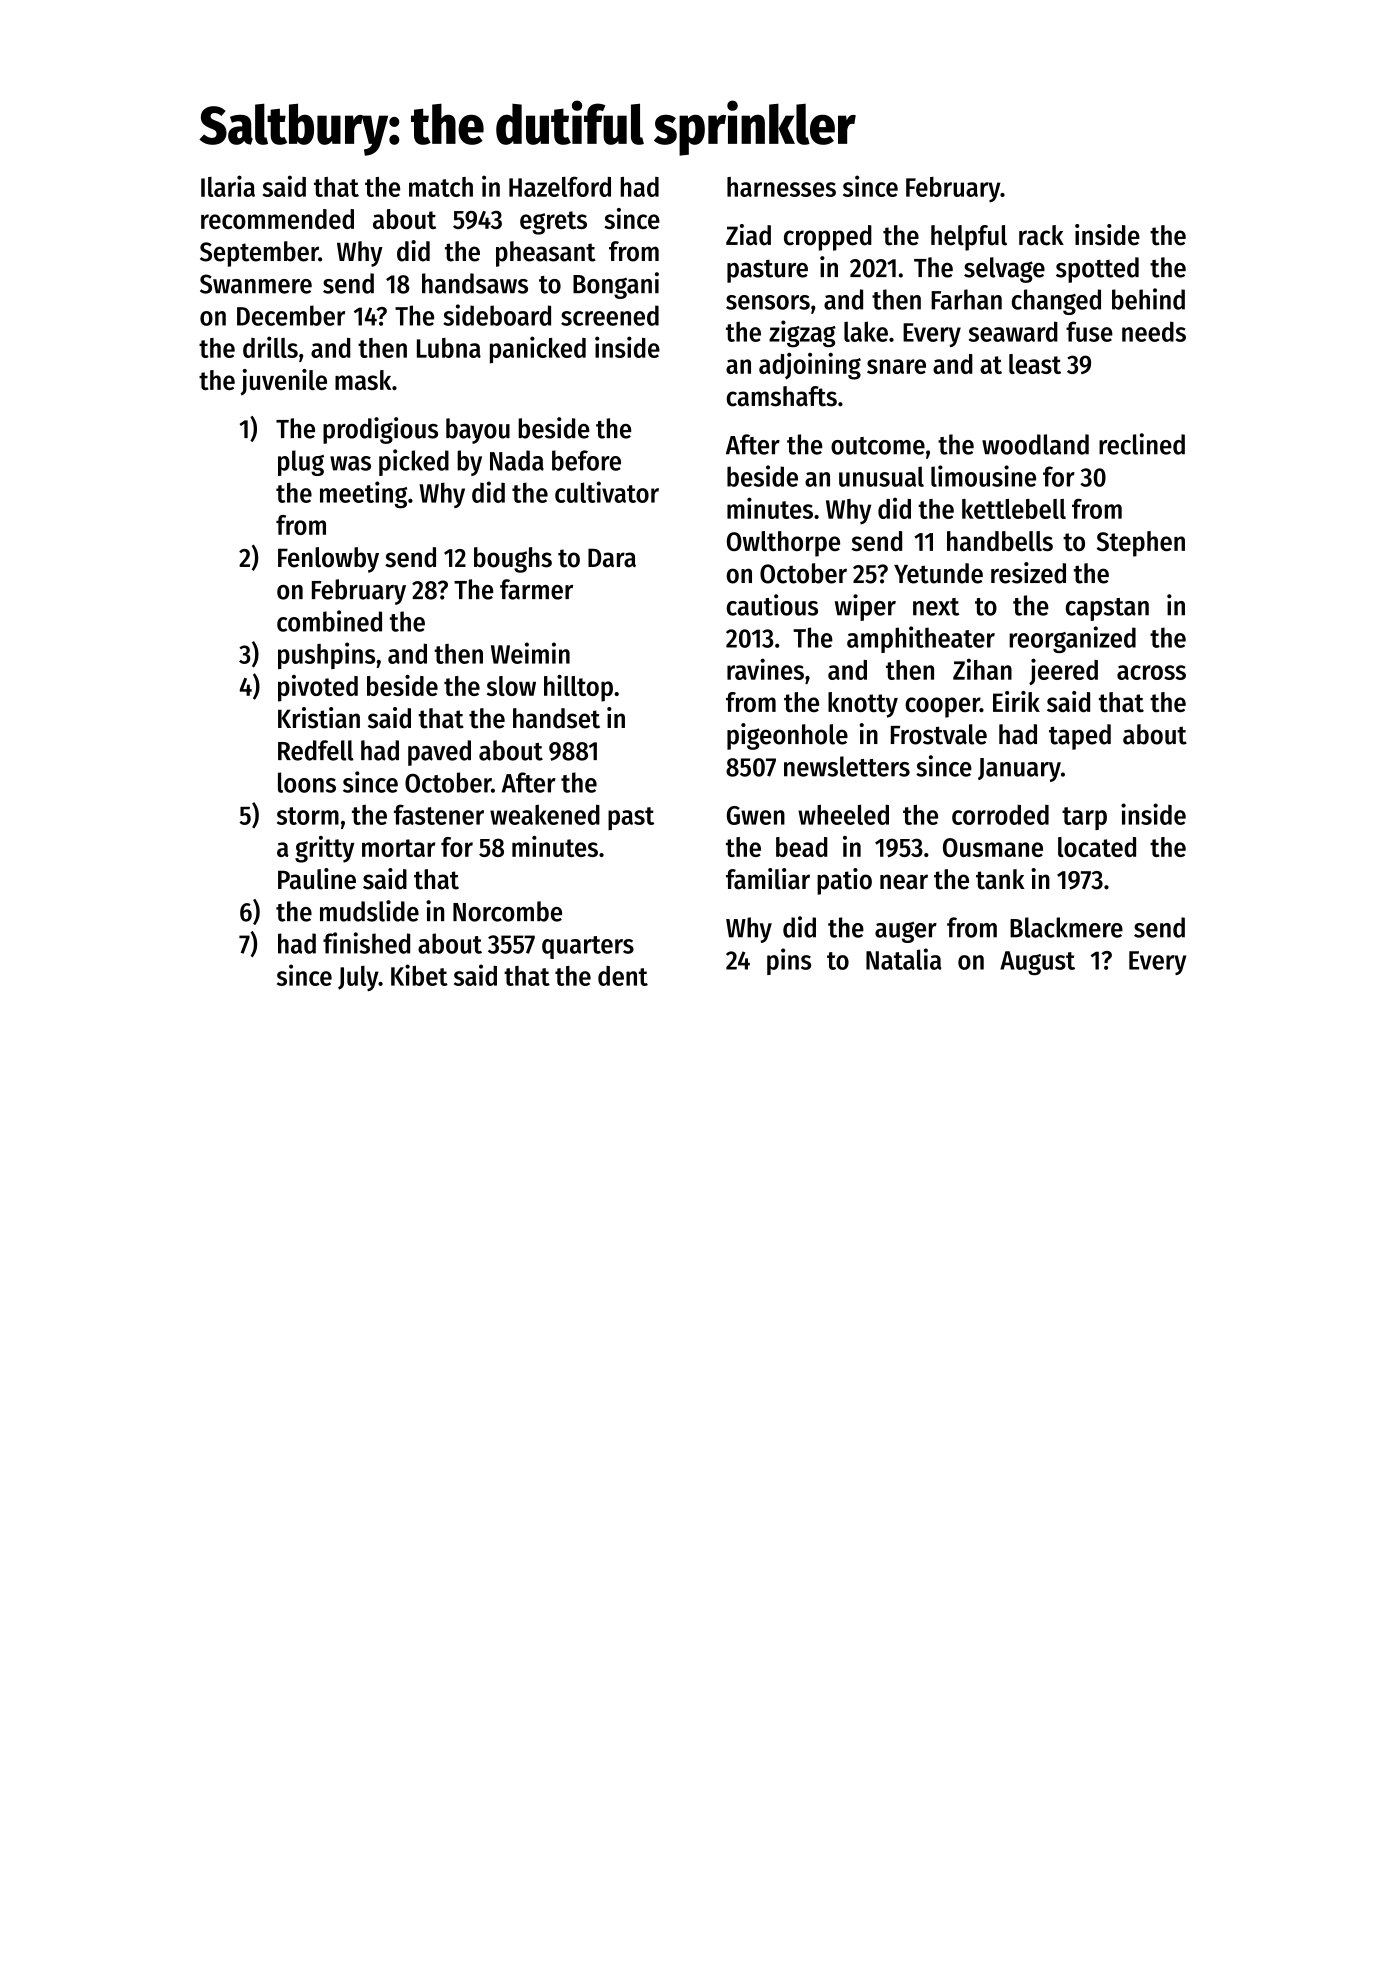 The image size is (1386, 1969). Describe the element at coordinates (317, 879) in the image. I see `Pauline` at that location.
